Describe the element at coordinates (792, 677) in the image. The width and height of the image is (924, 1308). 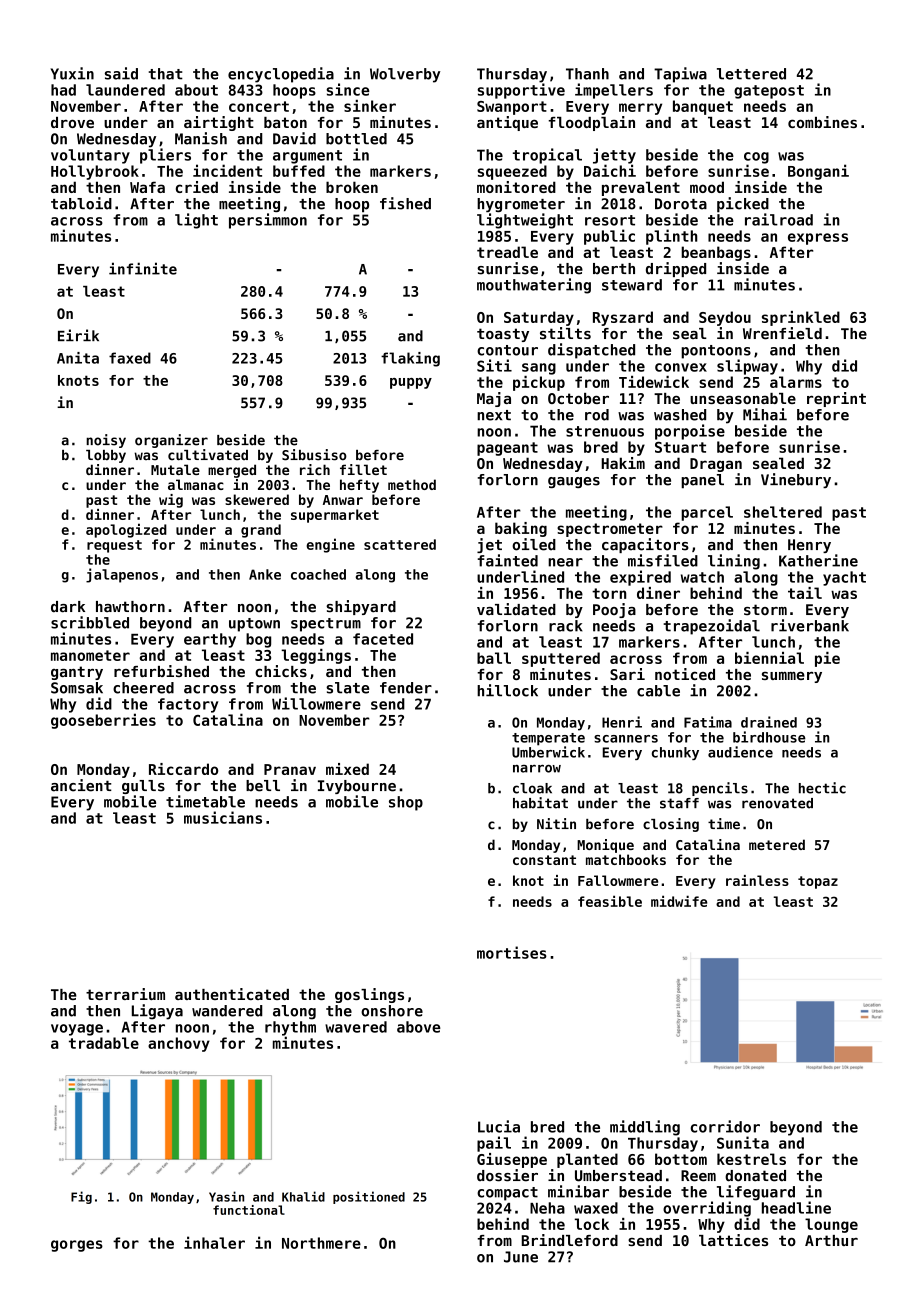
I see `summery` at that location.
